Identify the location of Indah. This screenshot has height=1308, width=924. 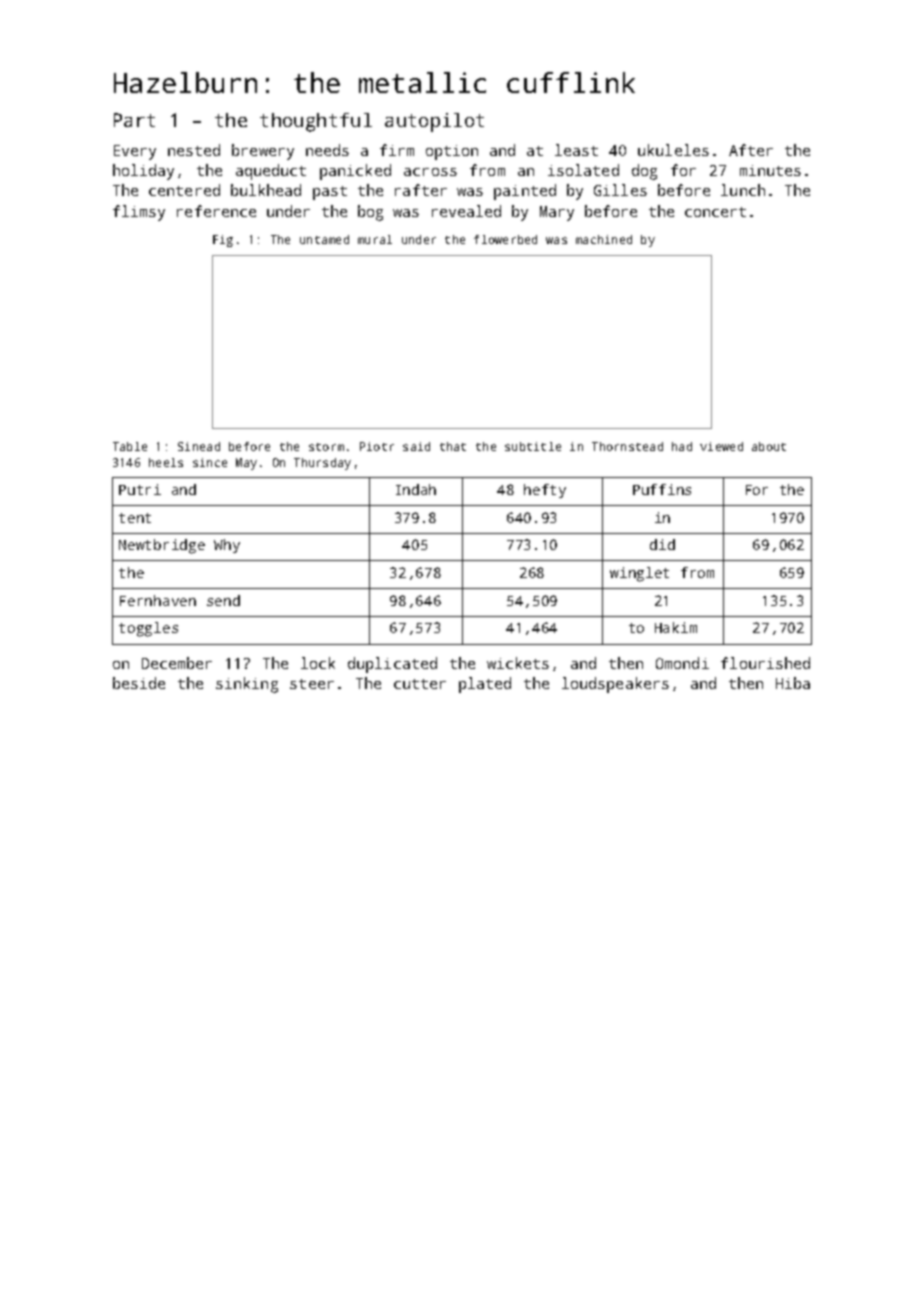
(416, 489).
